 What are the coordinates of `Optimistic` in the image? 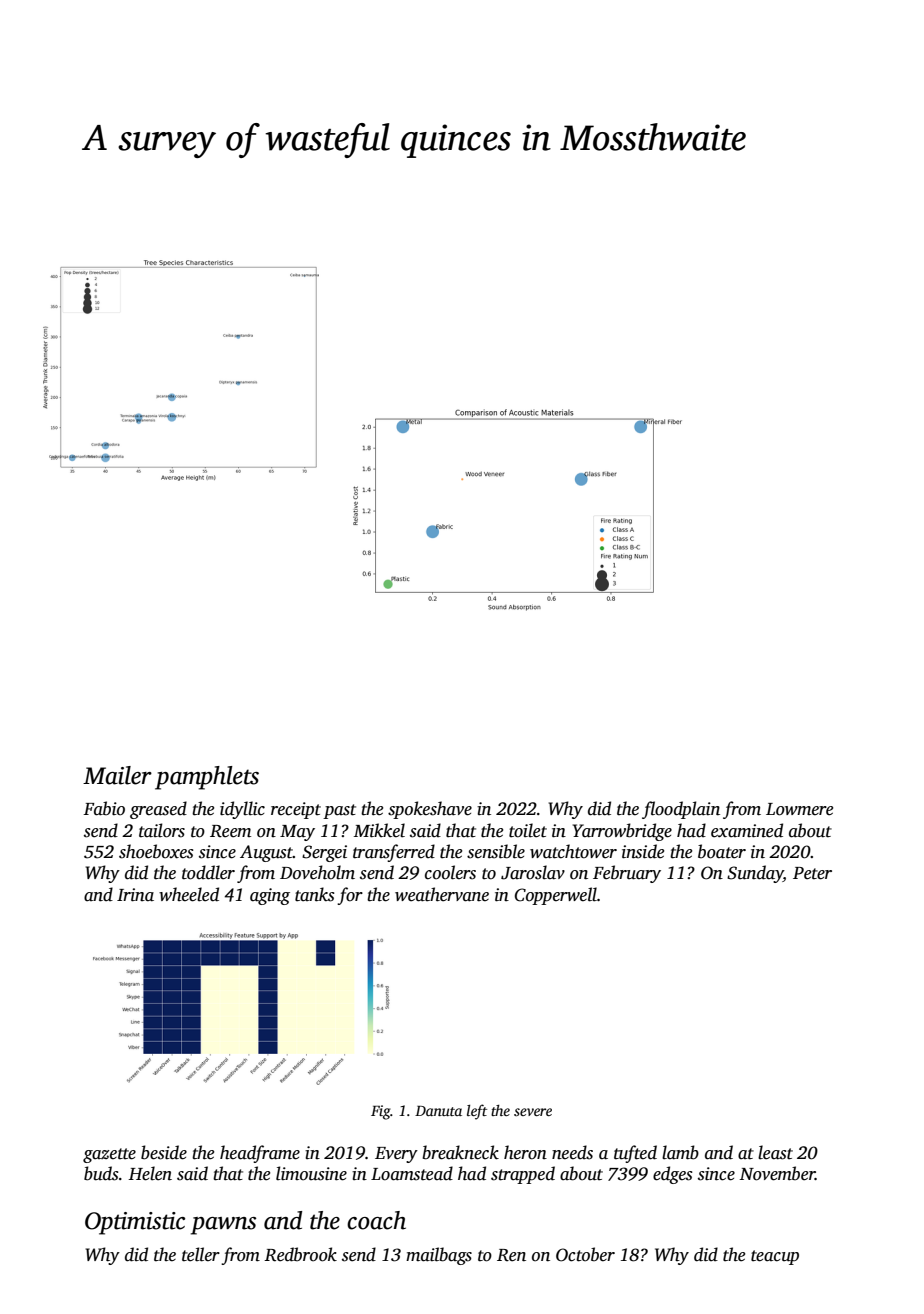 It's located at (135, 1223).
